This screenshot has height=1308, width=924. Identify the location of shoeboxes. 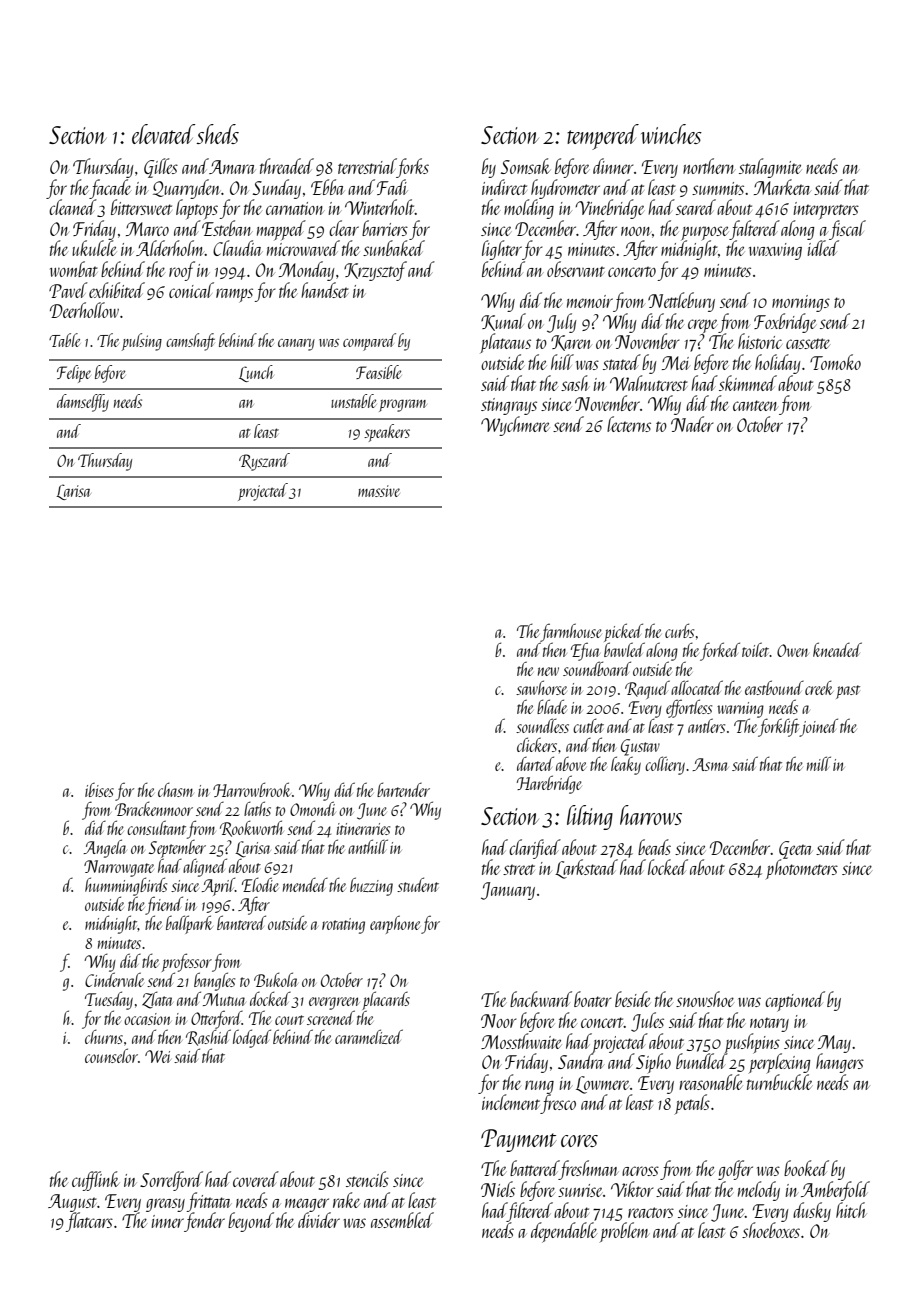
(771, 1230).
